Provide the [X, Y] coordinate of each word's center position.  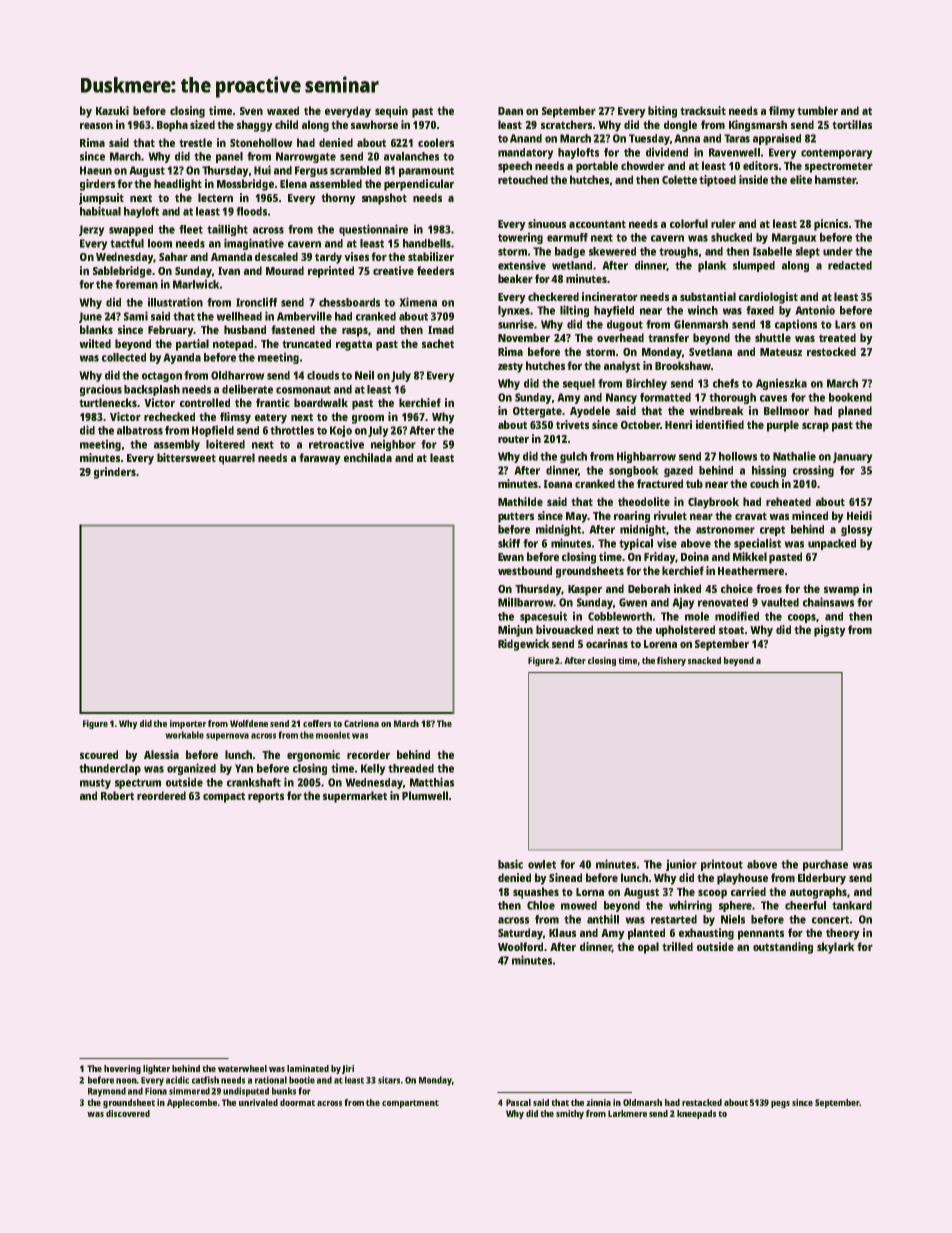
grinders [115, 473]
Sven [251, 111]
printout [722, 865]
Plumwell [425, 795]
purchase [825, 865]
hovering [122, 1069]
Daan [510, 111]
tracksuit [703, 110]
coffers [317, 723]
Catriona [361, 723]
